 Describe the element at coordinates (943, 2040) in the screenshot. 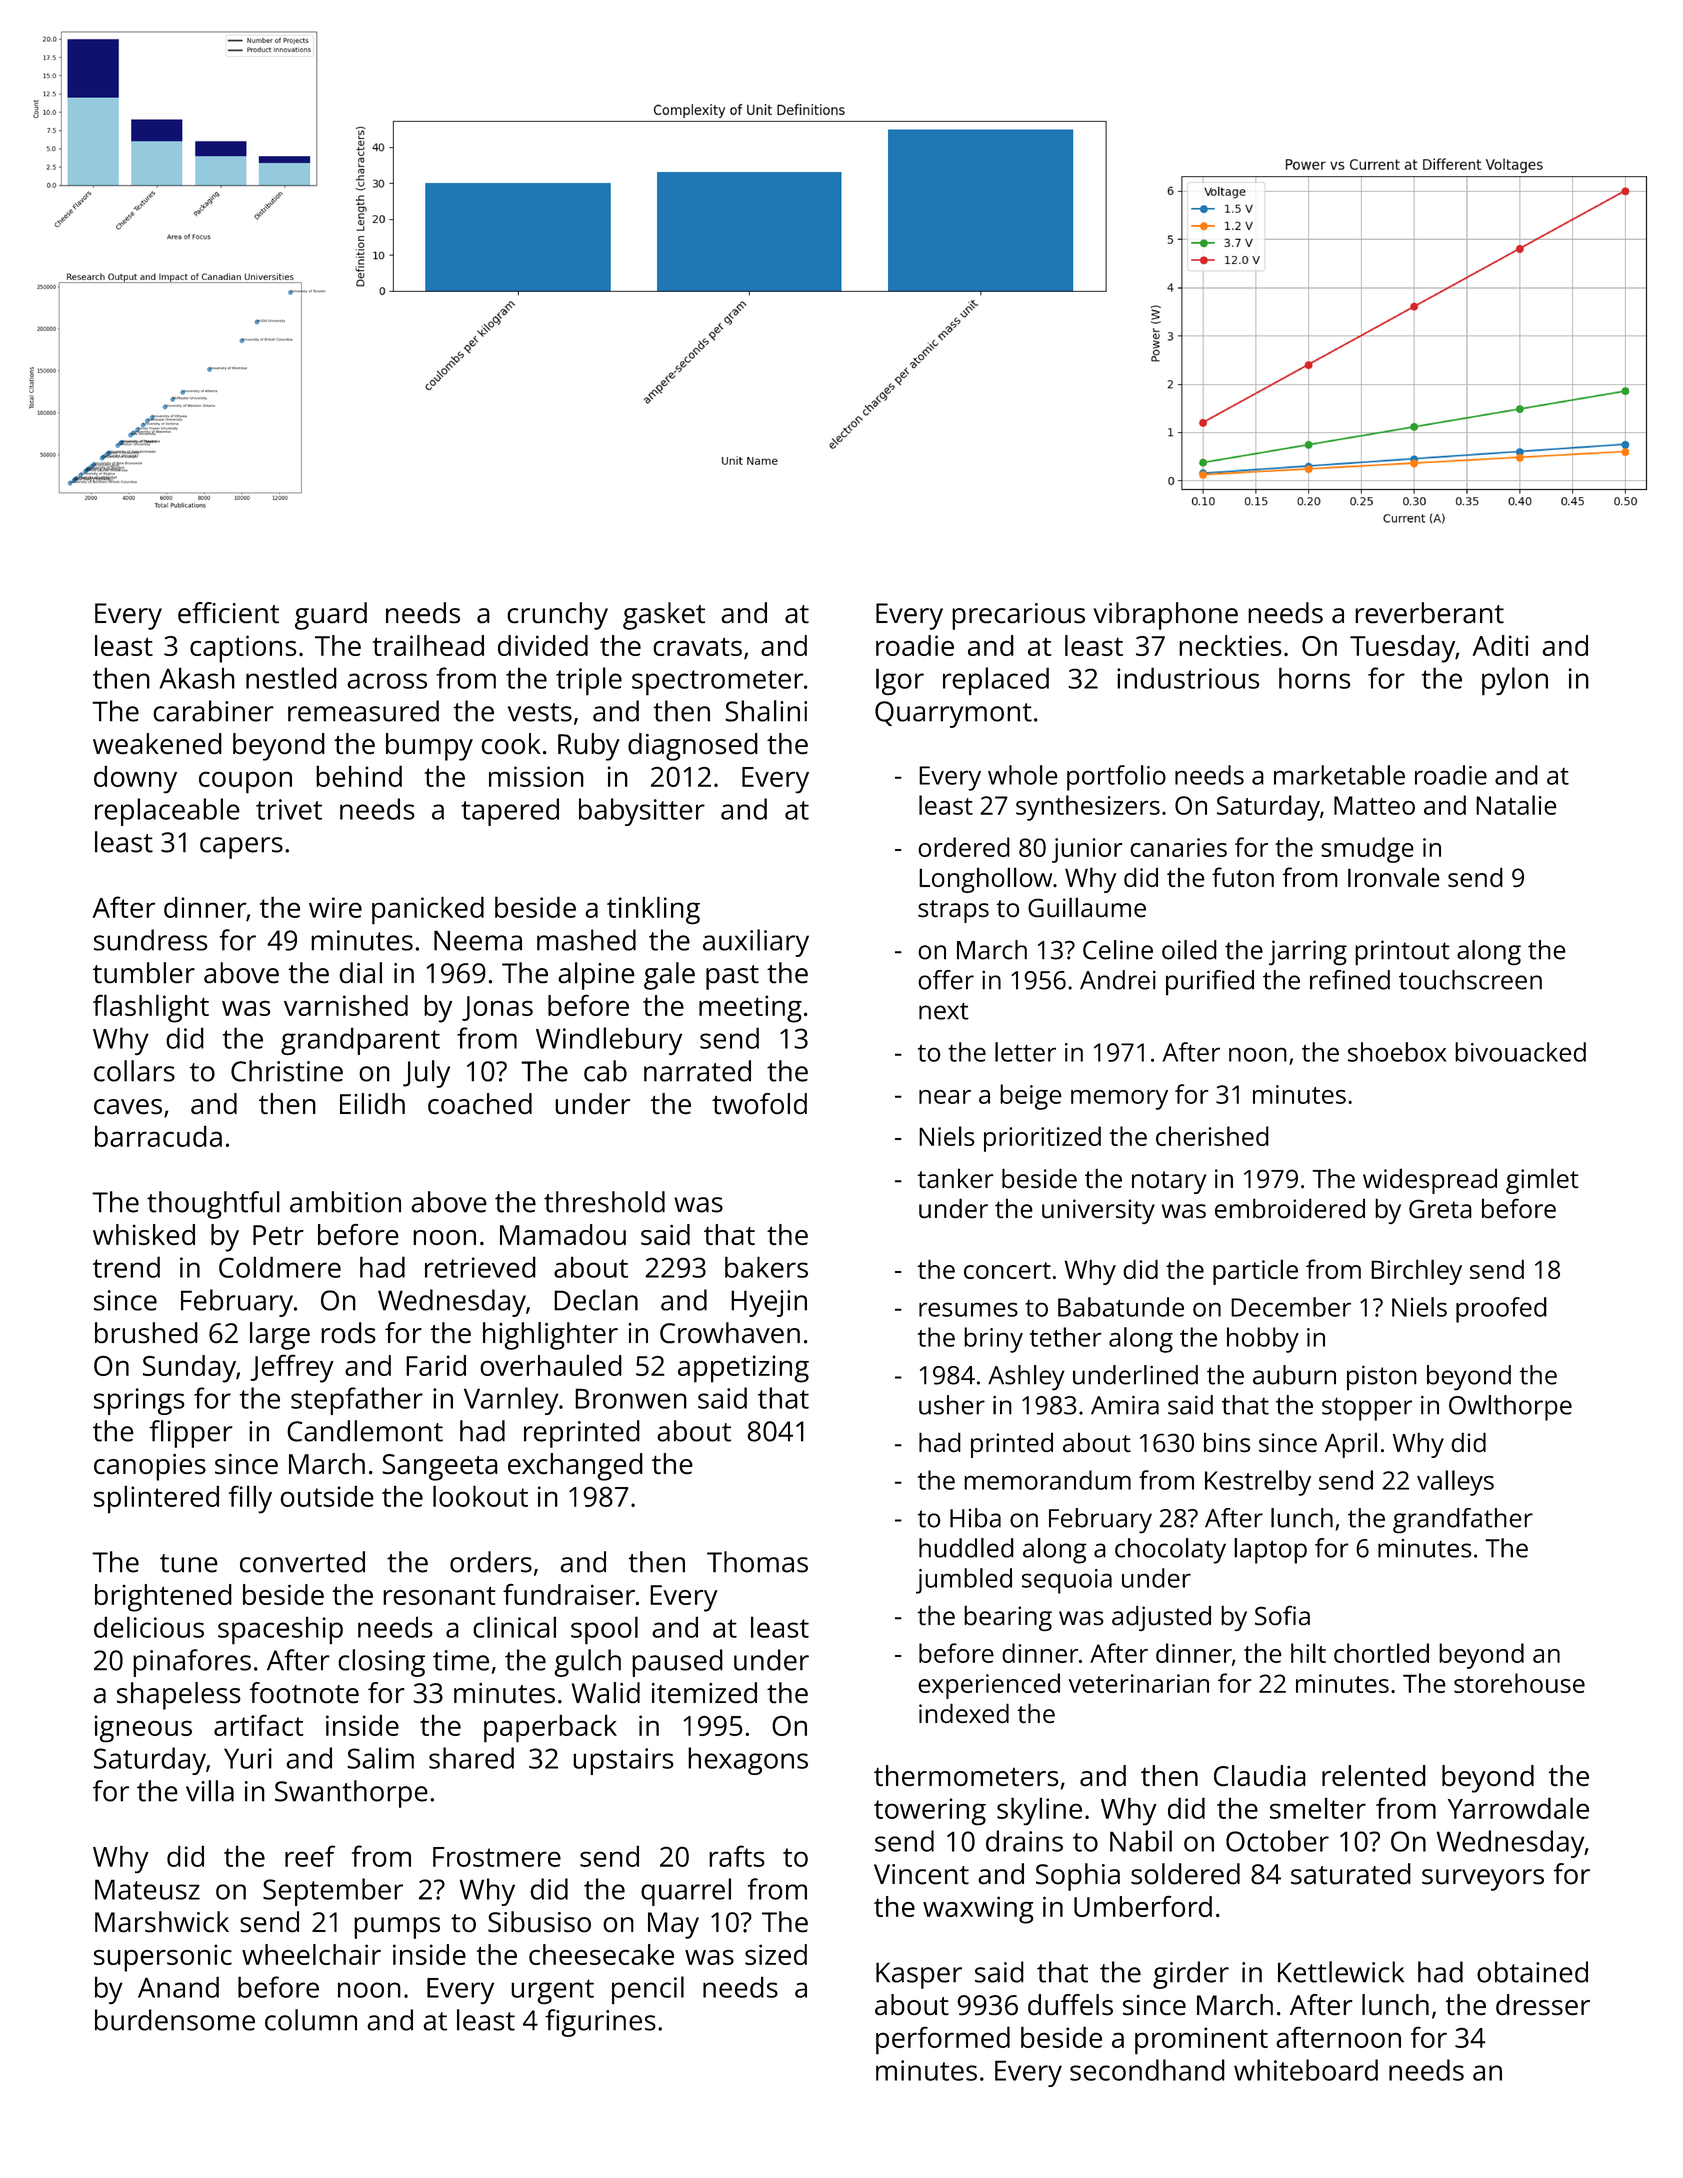

I see `performed` at that location.
